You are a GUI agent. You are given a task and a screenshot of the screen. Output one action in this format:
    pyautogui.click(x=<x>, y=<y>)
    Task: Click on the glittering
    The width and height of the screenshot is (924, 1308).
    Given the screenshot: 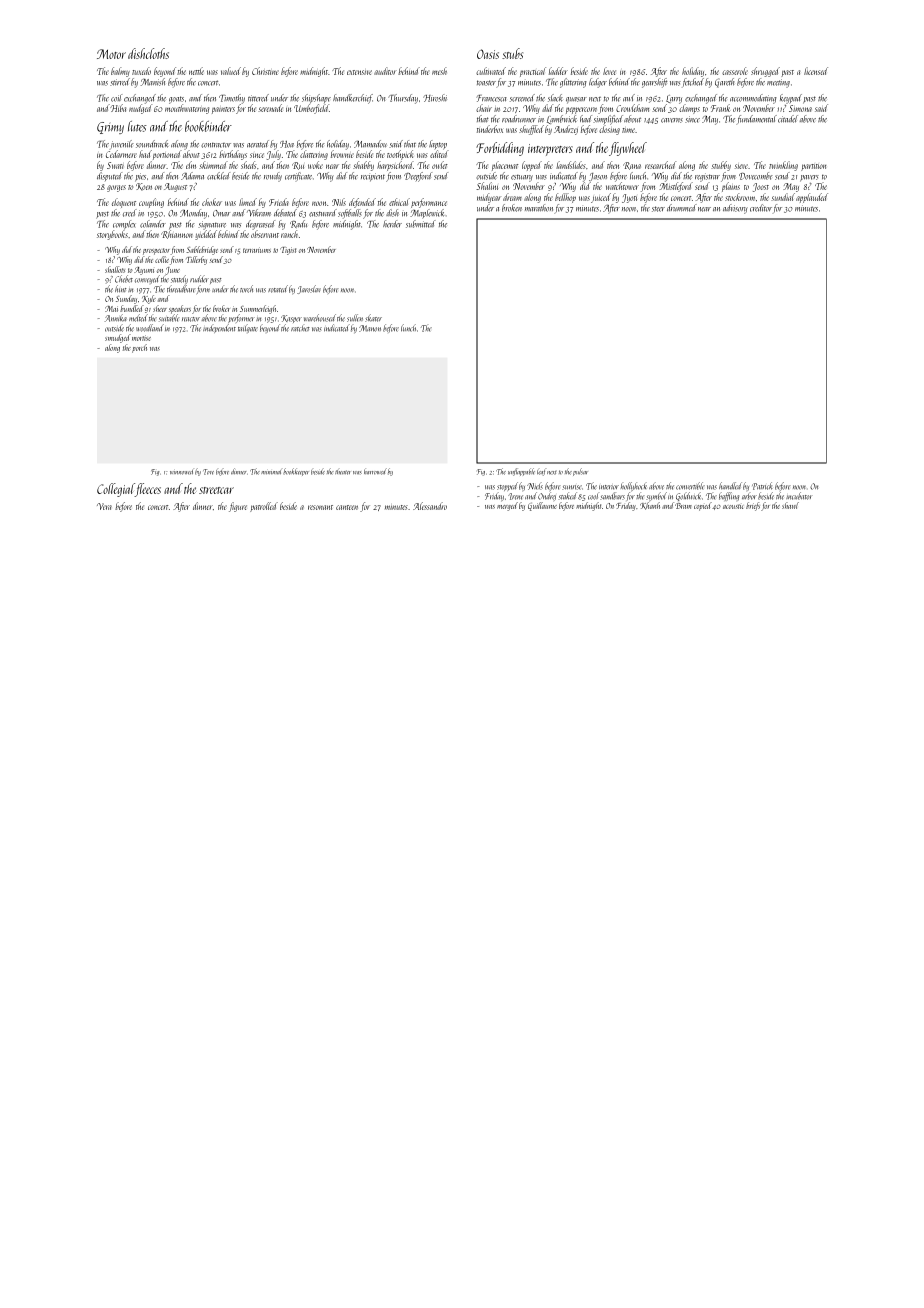 What is the action you would take?
    pyautogui.click(x=573, y=83)
